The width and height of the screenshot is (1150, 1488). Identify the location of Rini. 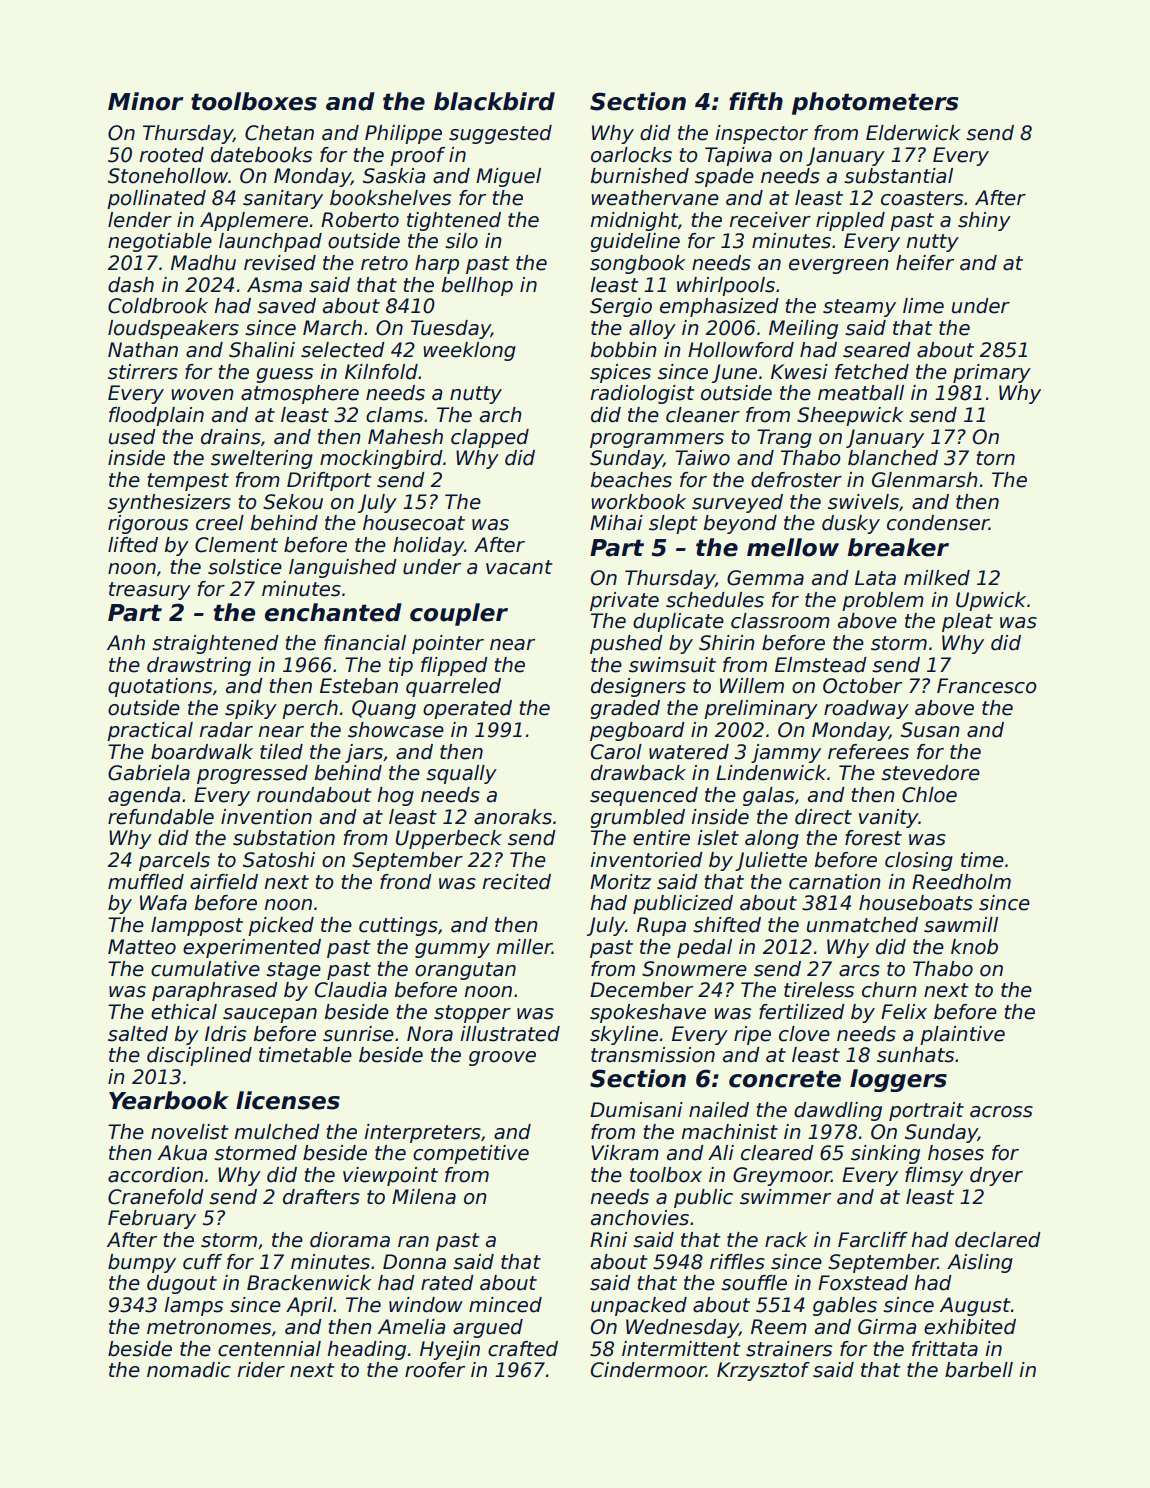
(608, 1239).
